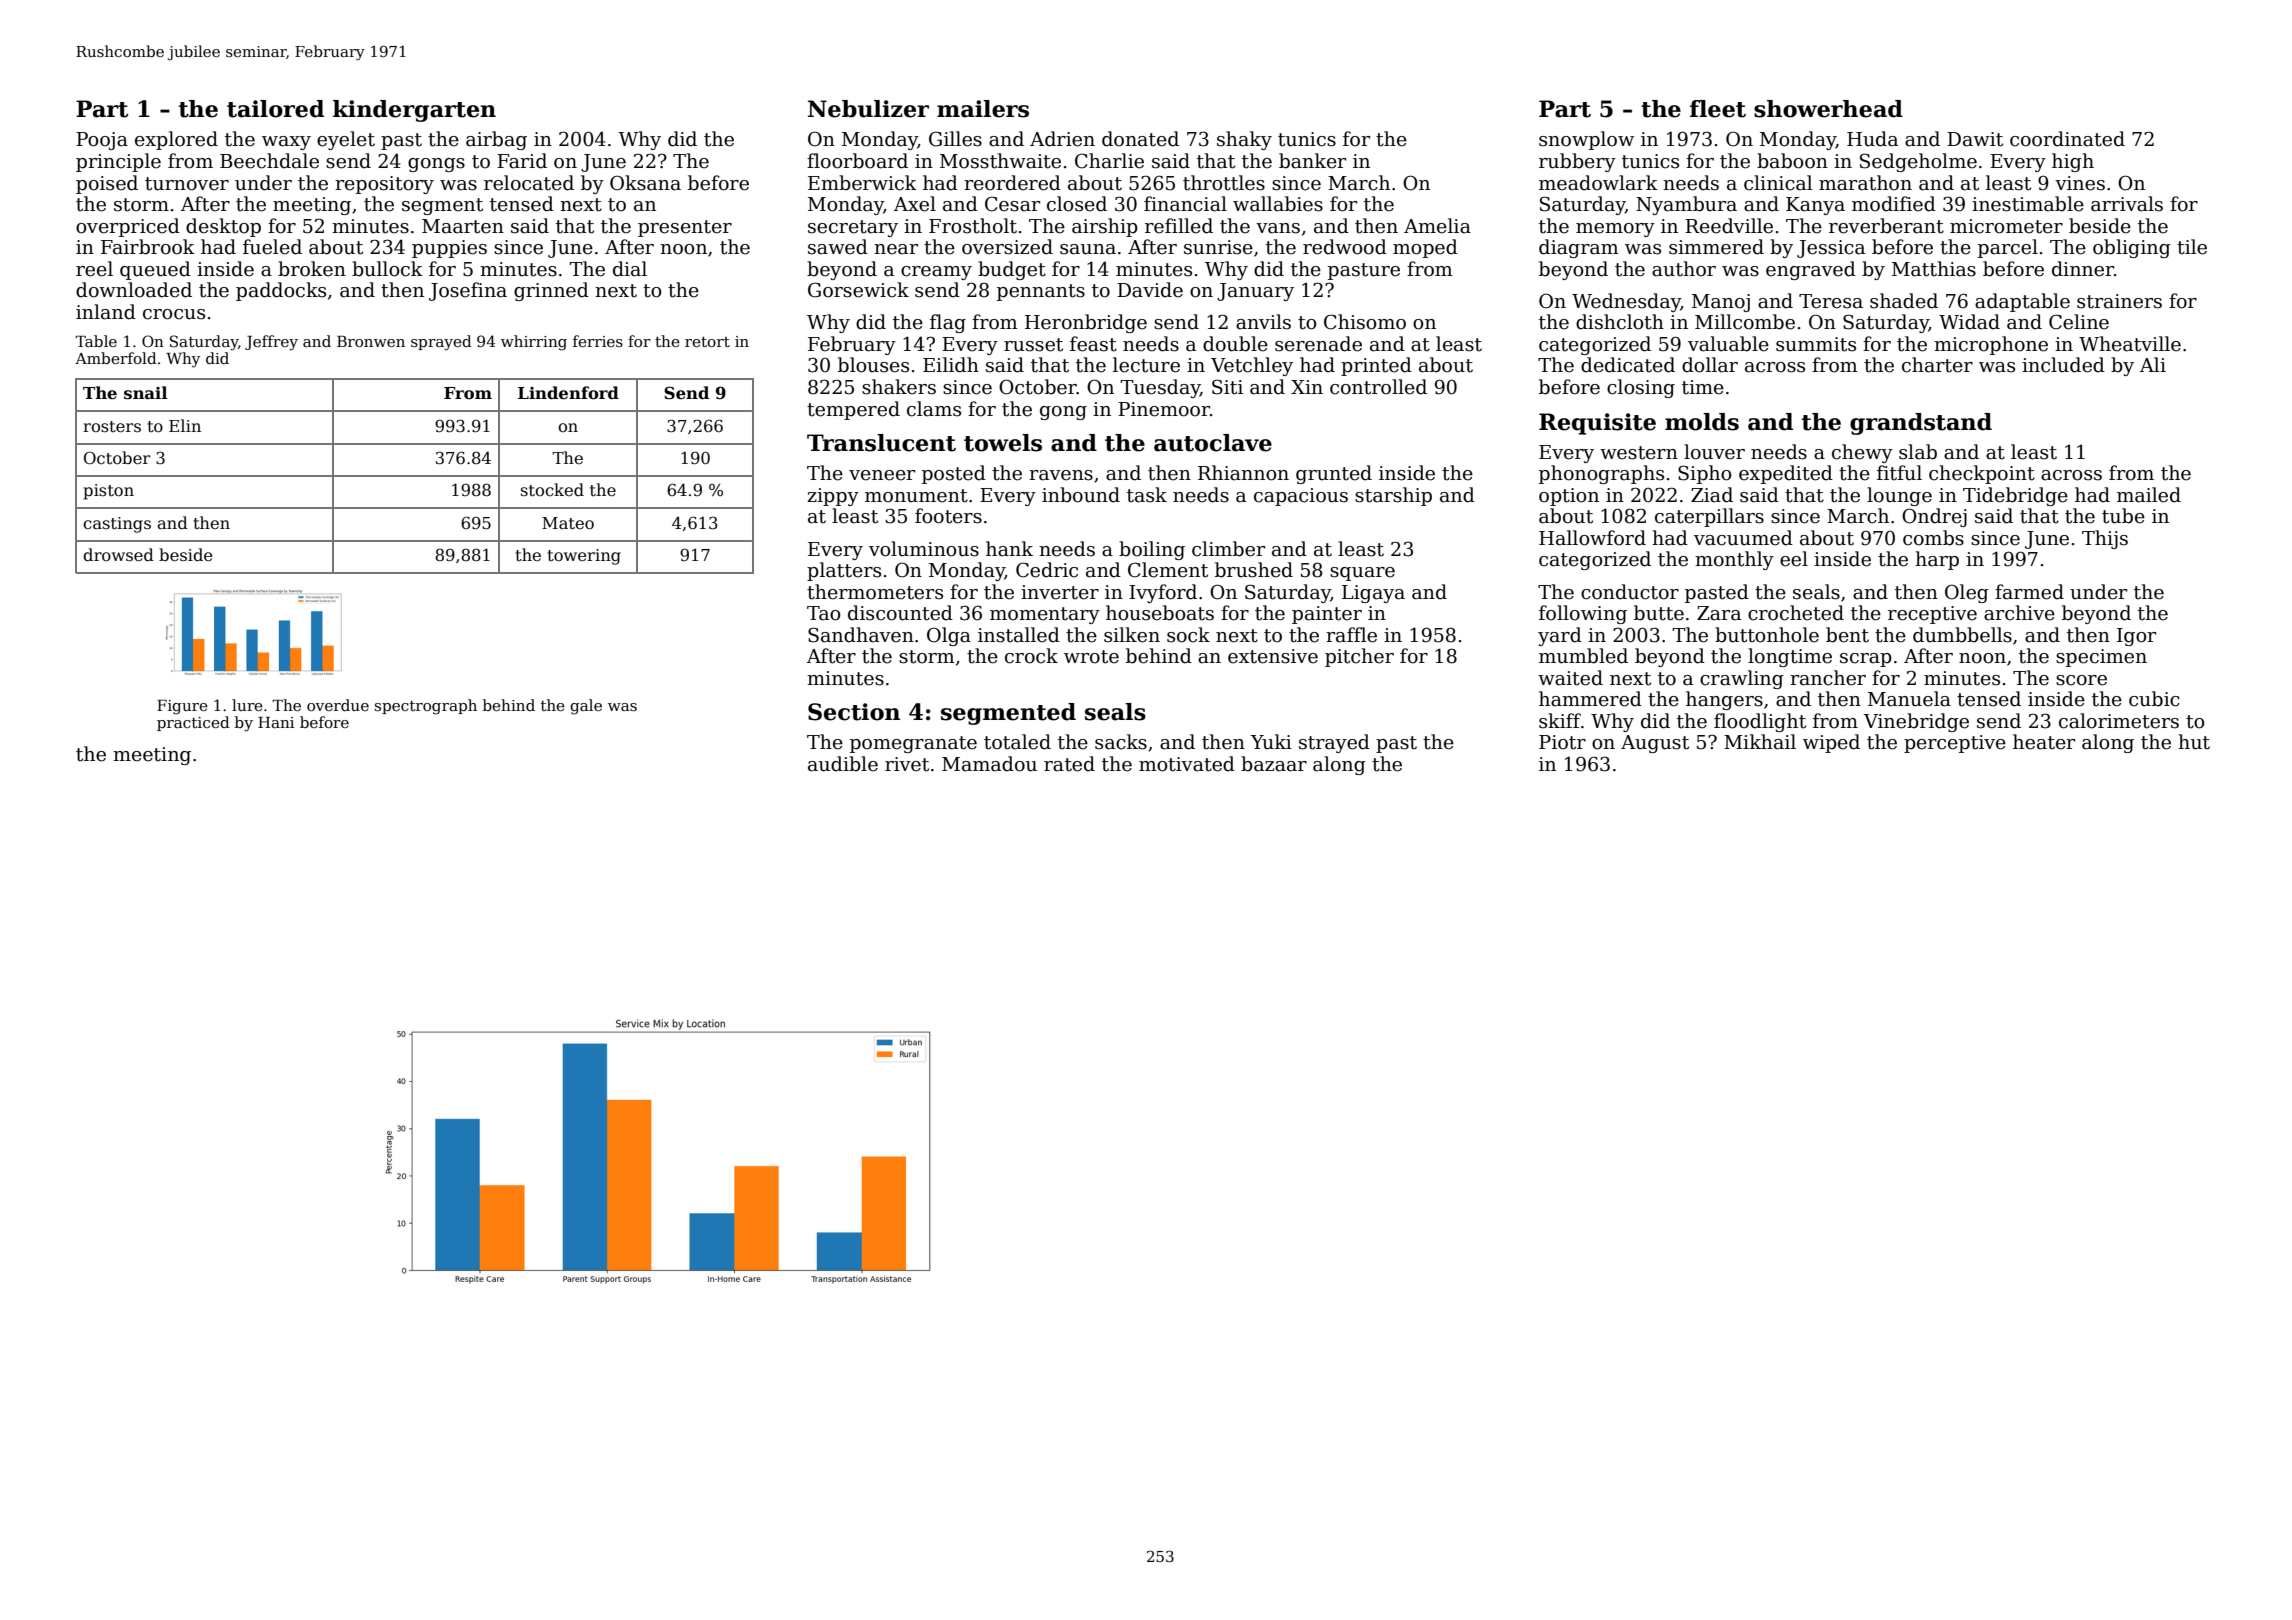  Describe the element at coordinates (275, 109) in the screenshot. I see `tailored` at that location.
